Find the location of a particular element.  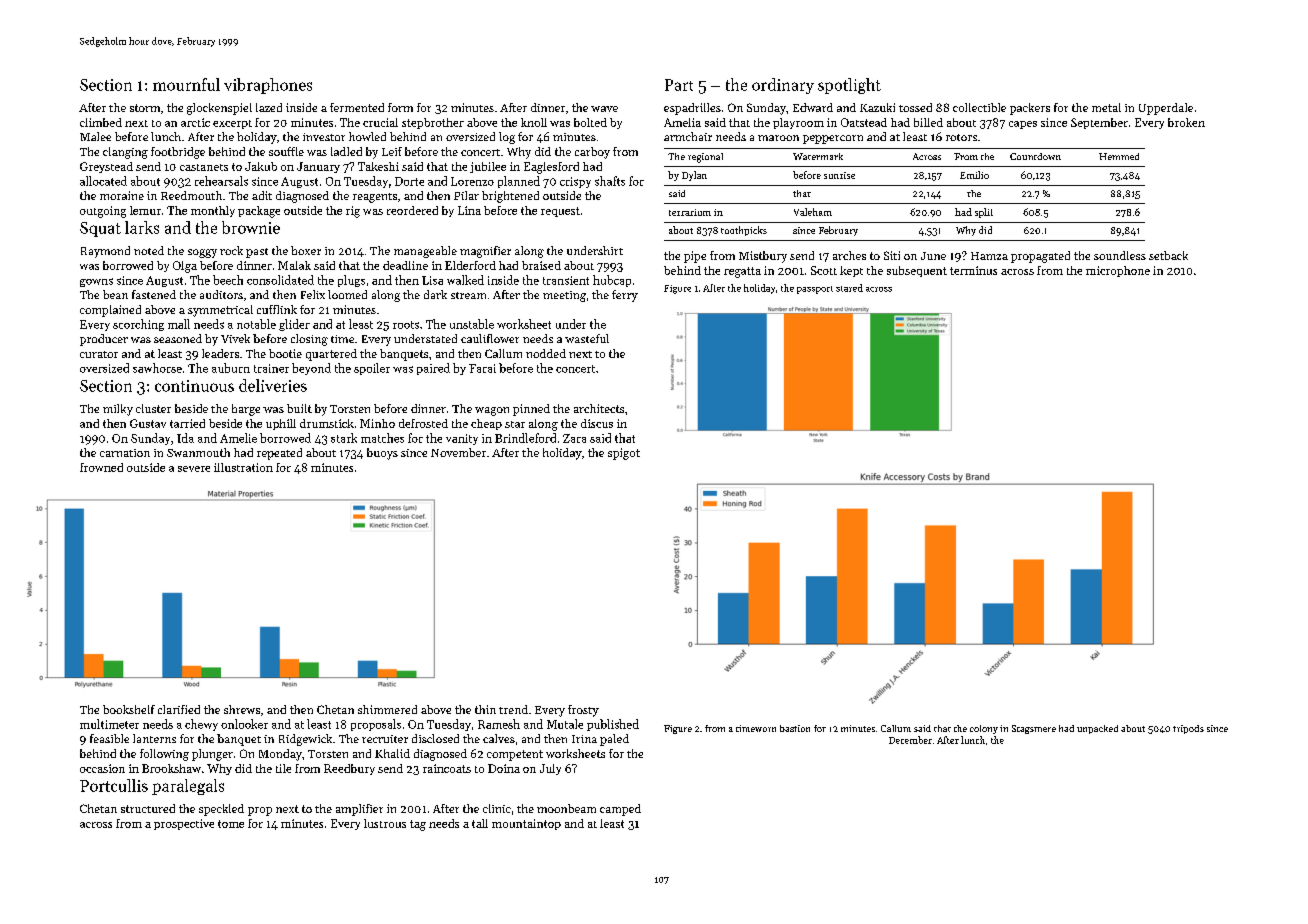

stream is located at coordinates (468, 295).
